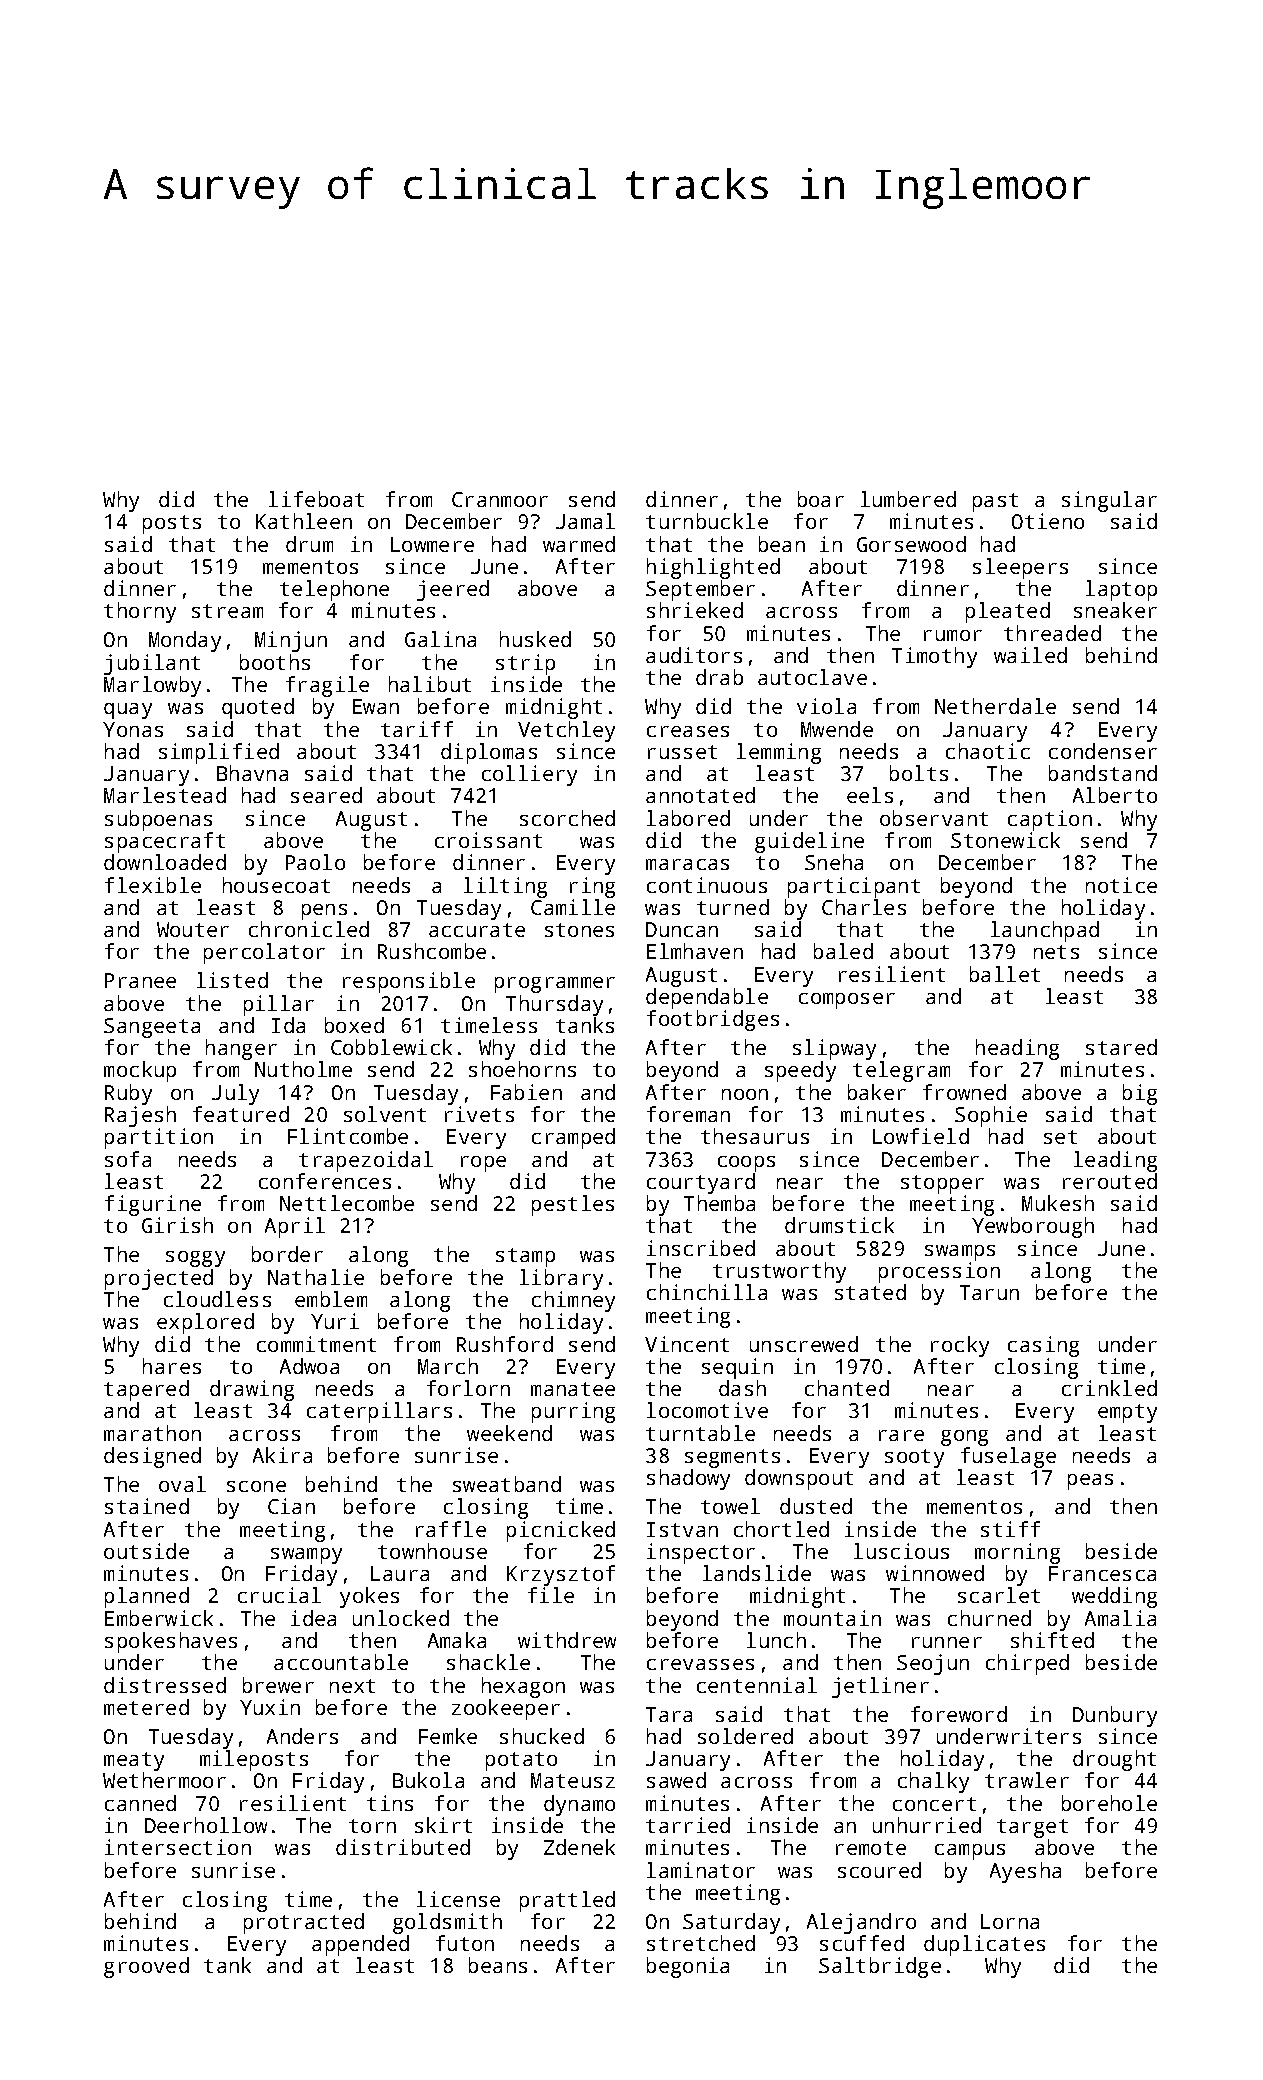  What do you see at coordinates (158, 820) in the page?
I see `subpoenas` at bounding box center [158, 820].
